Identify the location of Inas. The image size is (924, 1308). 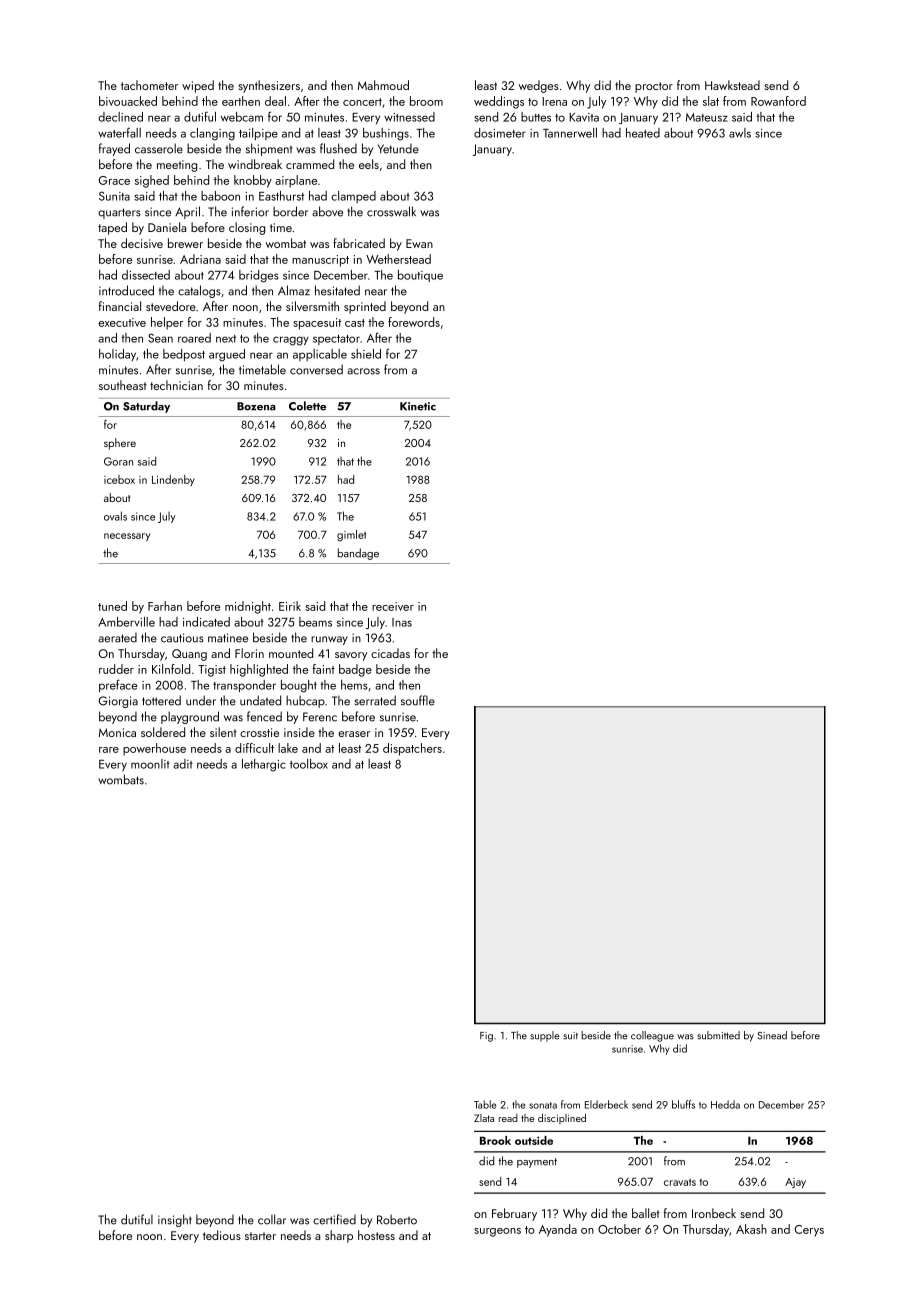
(402, 622).
